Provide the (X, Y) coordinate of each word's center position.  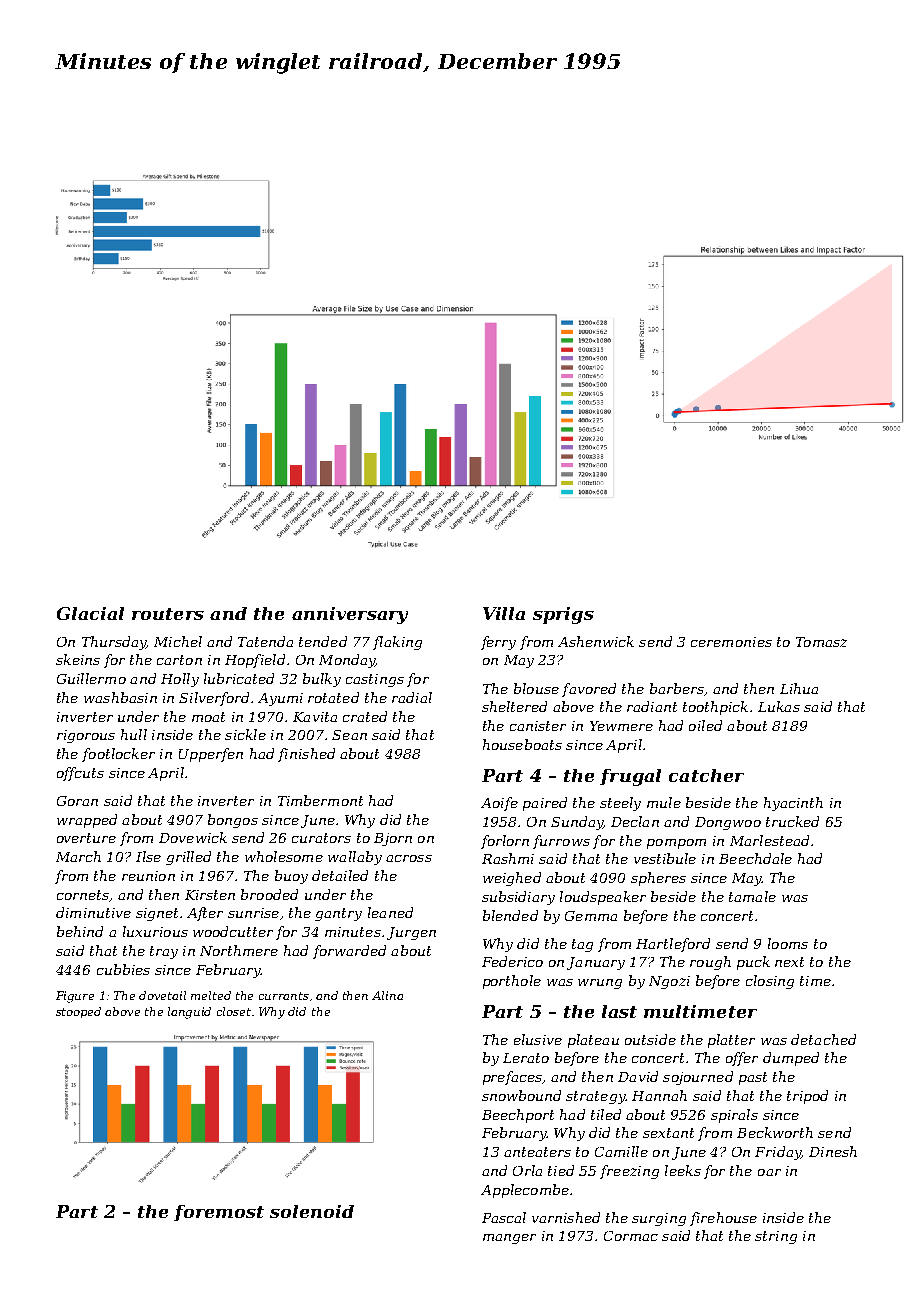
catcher (706, 775)
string (776, 1237)
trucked (792, 821)
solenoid (312, 1211)
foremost (219, 1213)
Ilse (148, 856)
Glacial (90, 613)
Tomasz (821, 642)
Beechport (518, 1116)
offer (742, 1059)
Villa (504, 613)
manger (509, 1239)
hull (134, 734)
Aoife (499, 804)
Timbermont (320, 800)
